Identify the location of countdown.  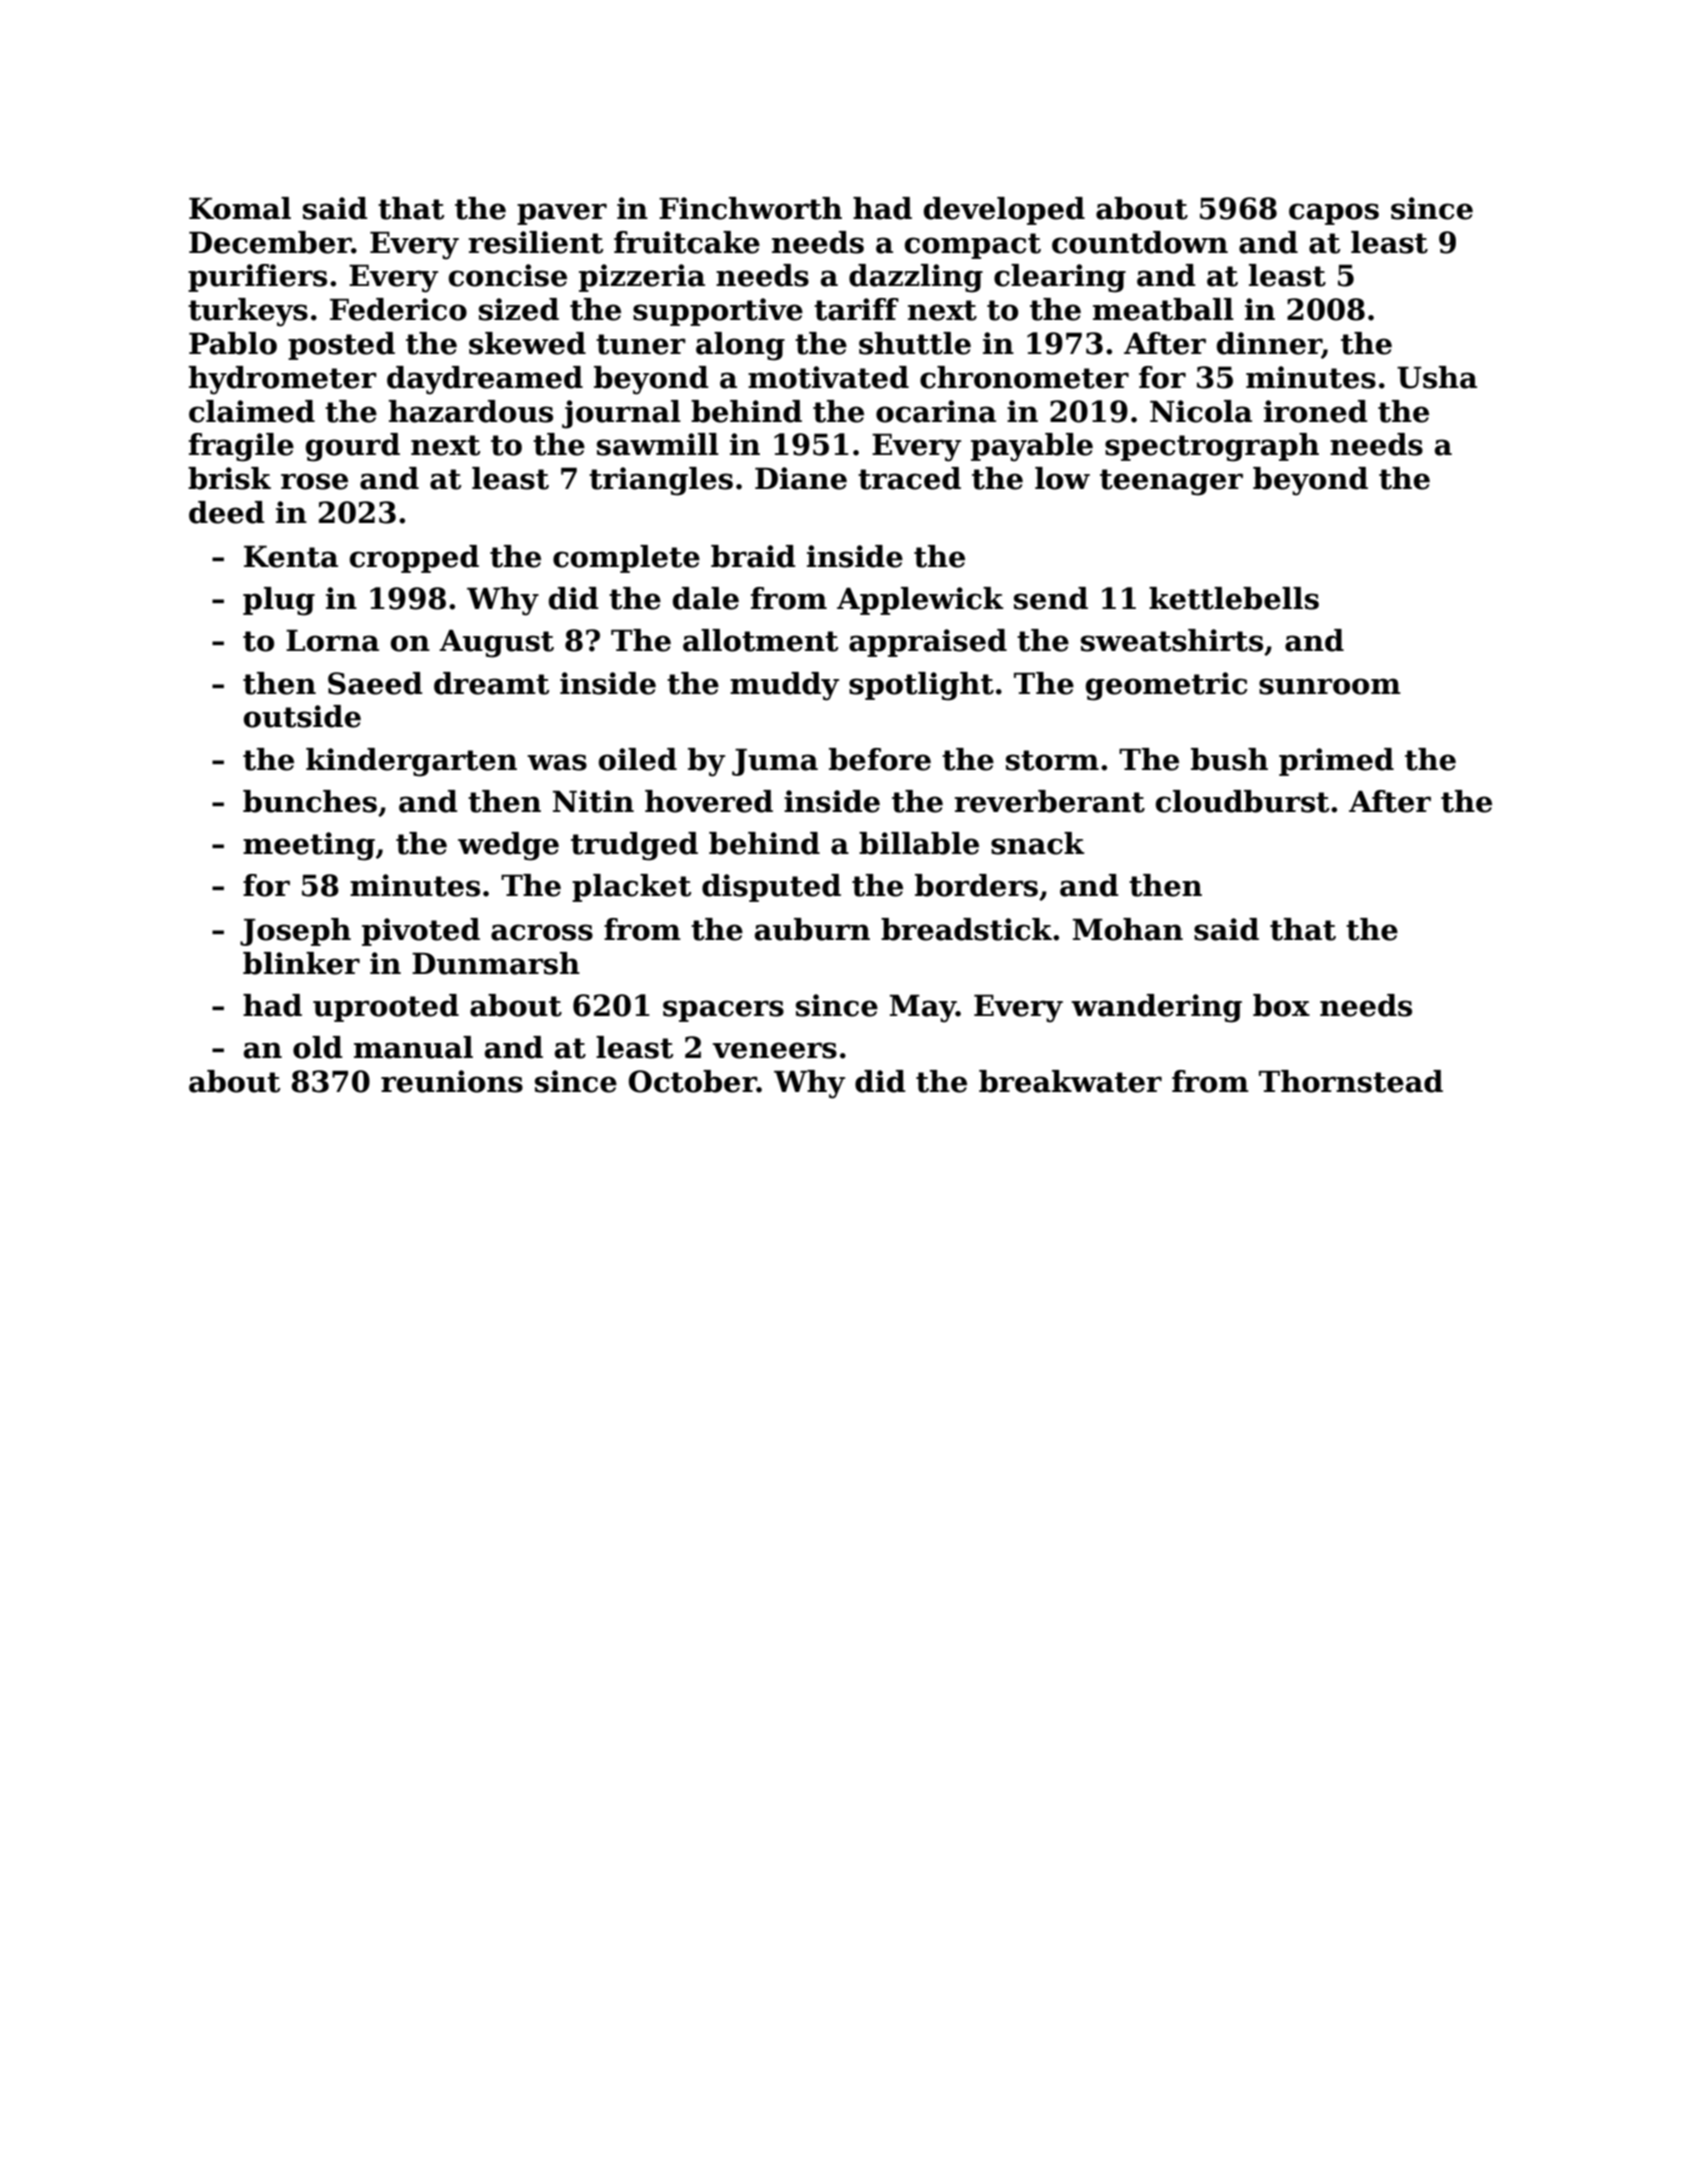
(1140, 242).
